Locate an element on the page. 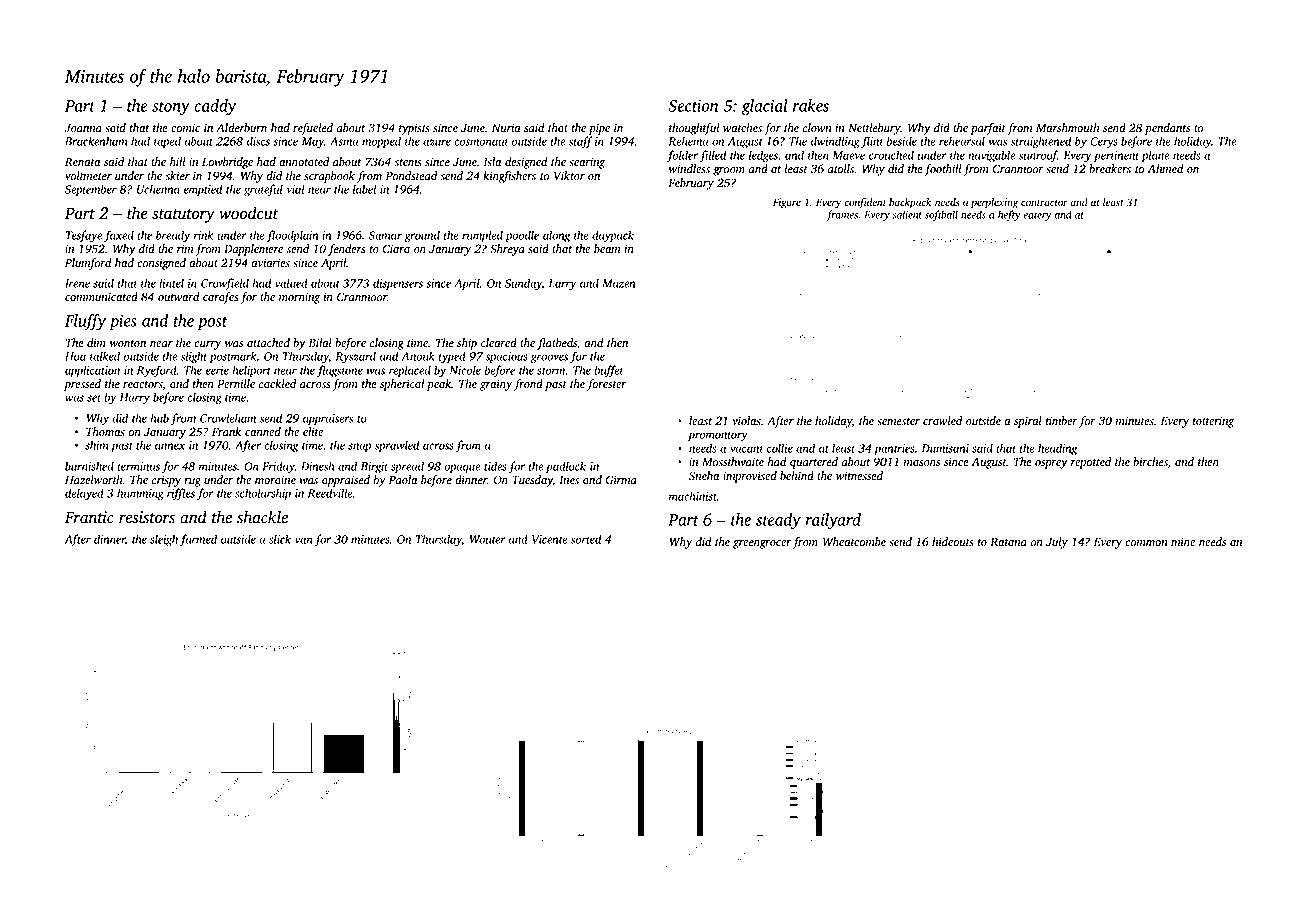 This page has height=924, width=1308. greengrocer is located at coordinates (762, 544).
